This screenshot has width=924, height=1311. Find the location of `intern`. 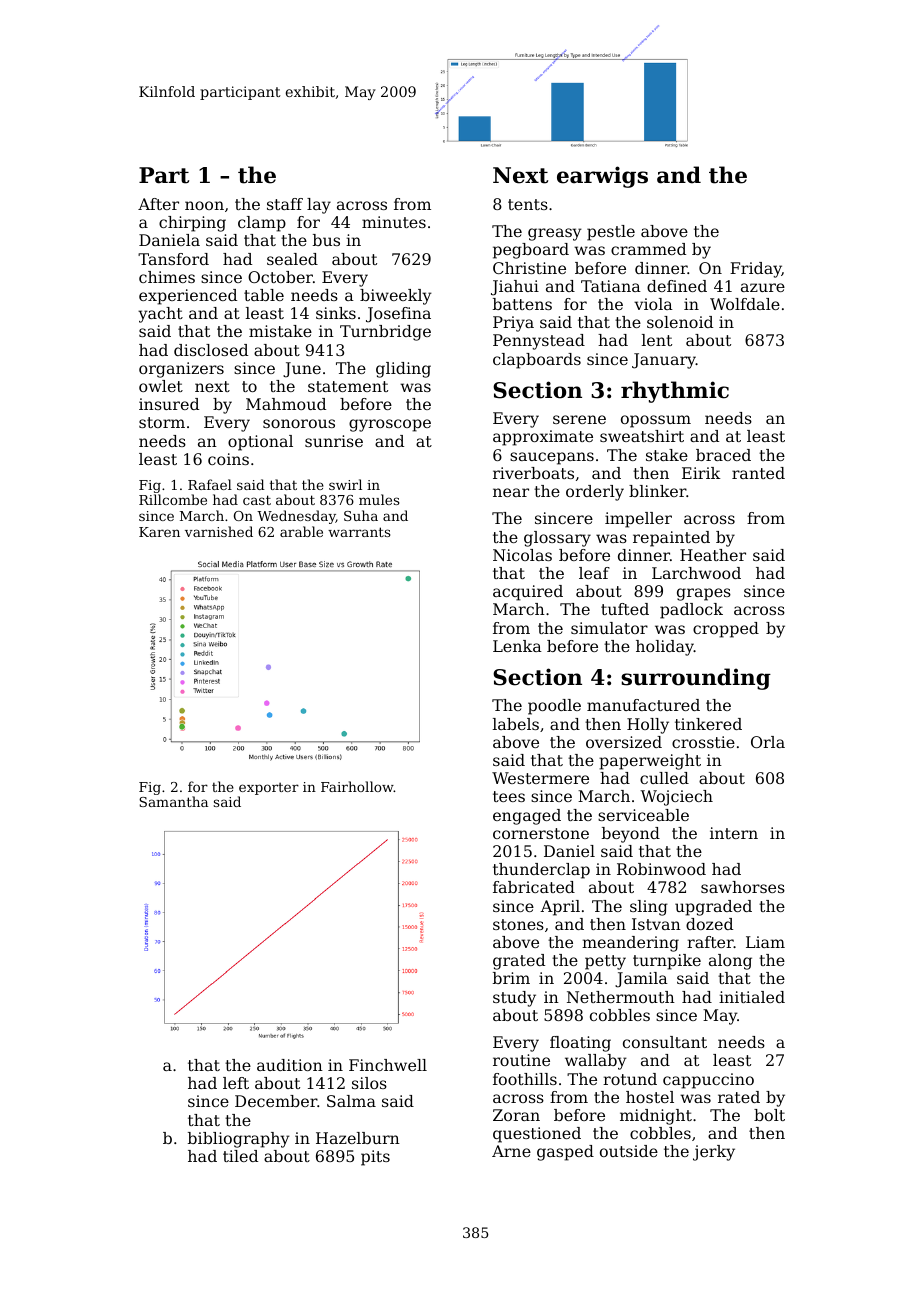

intern is located at coordinates (734, 833).
